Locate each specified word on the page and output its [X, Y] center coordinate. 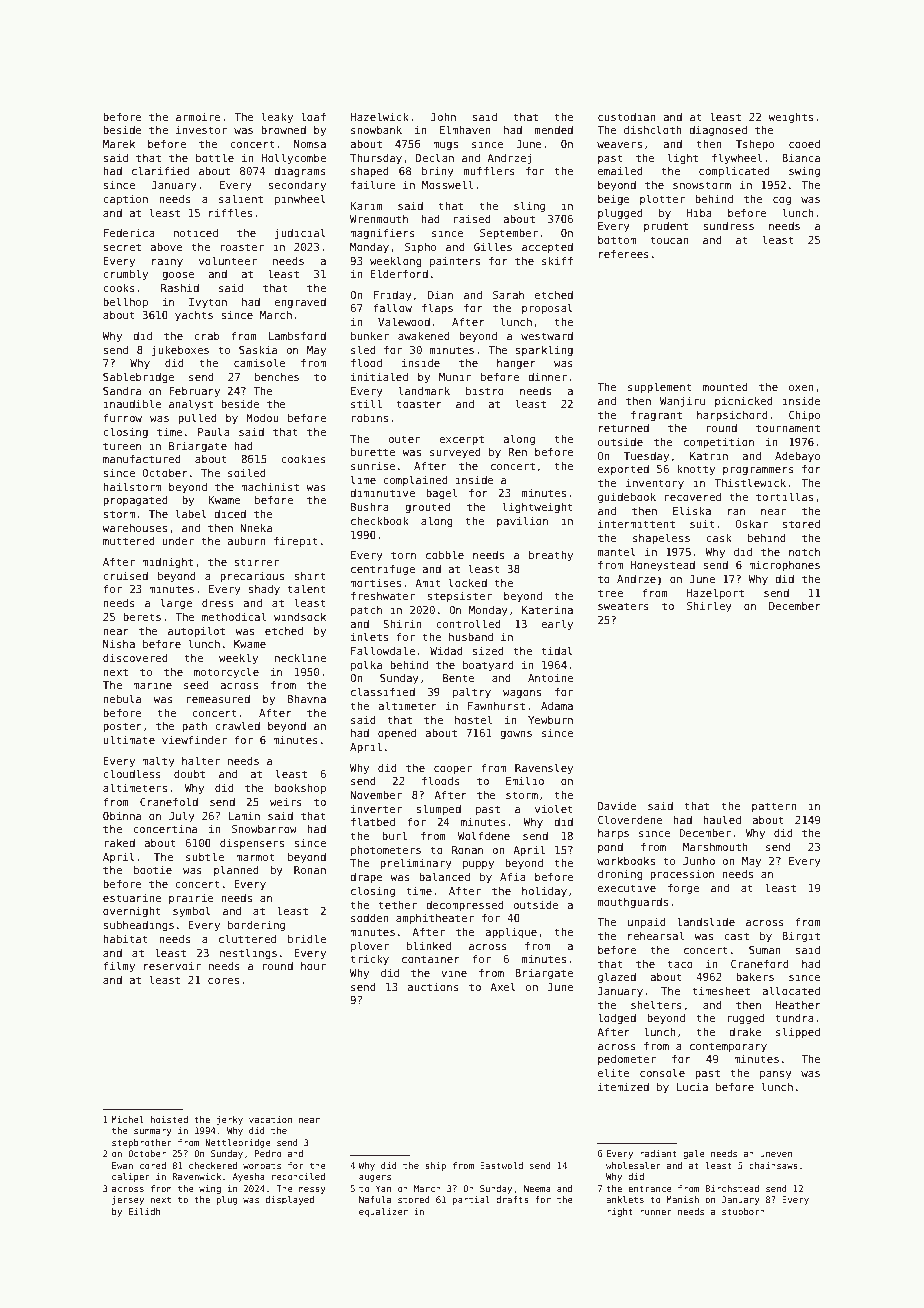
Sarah [508, 295]
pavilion [522, 521]
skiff [557, 260]
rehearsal [656, 935]
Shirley [709, 606]
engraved [300, 303]
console [662, 1072]
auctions [433, 986]
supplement [660, 387]
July [182, 816]
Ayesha [248, 1177]
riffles [230, 212]
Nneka [256, 527]
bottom [617, 240]
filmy [119, 966]
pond [610, 848]
